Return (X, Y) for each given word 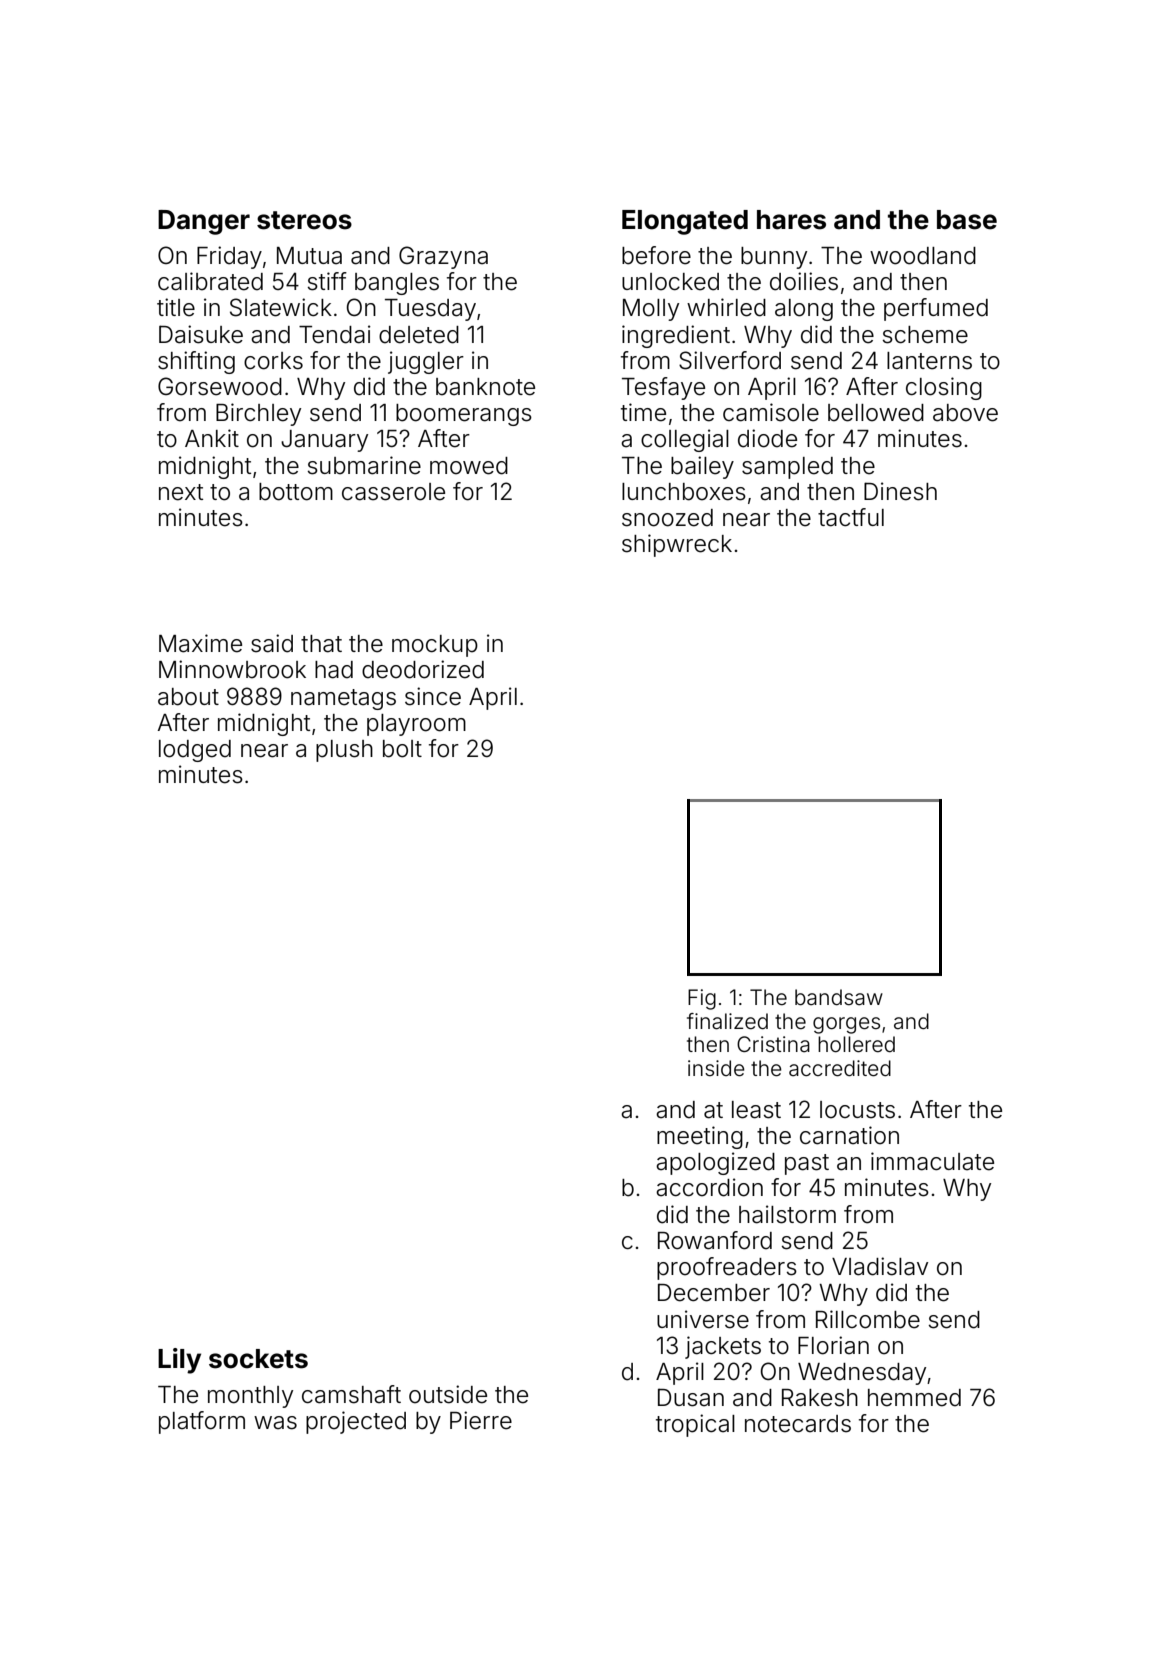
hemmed (914, 1398)
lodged (195, 751)
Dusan (691, 1397)
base (967, 220)
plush (344, 751)
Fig (702, 999)
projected (356, 1422)
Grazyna (443, 257)
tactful (851, 517)
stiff (327, 281)
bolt (402, 749)
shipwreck (677, 545)
